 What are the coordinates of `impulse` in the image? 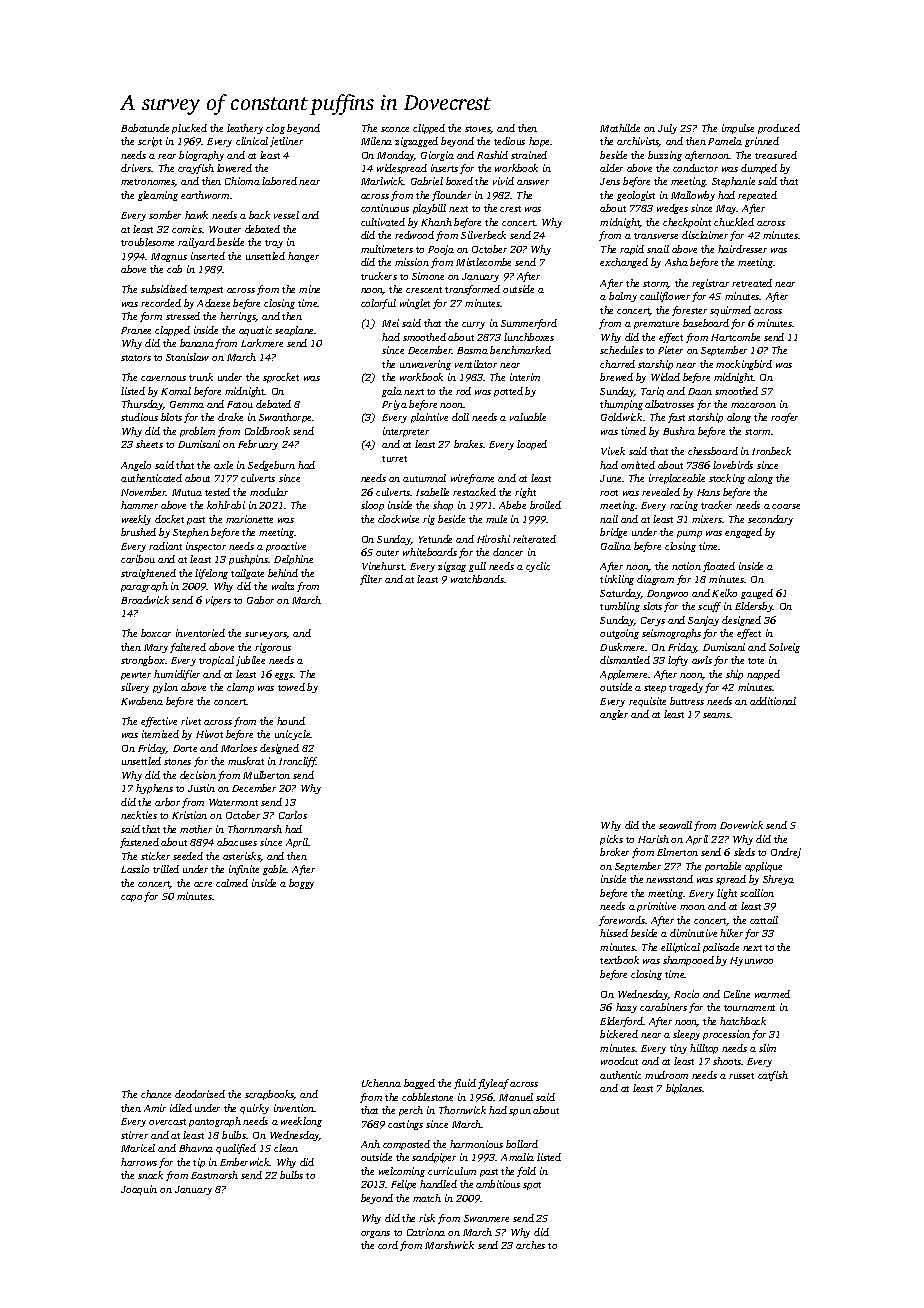 It's located at (738, 129).
